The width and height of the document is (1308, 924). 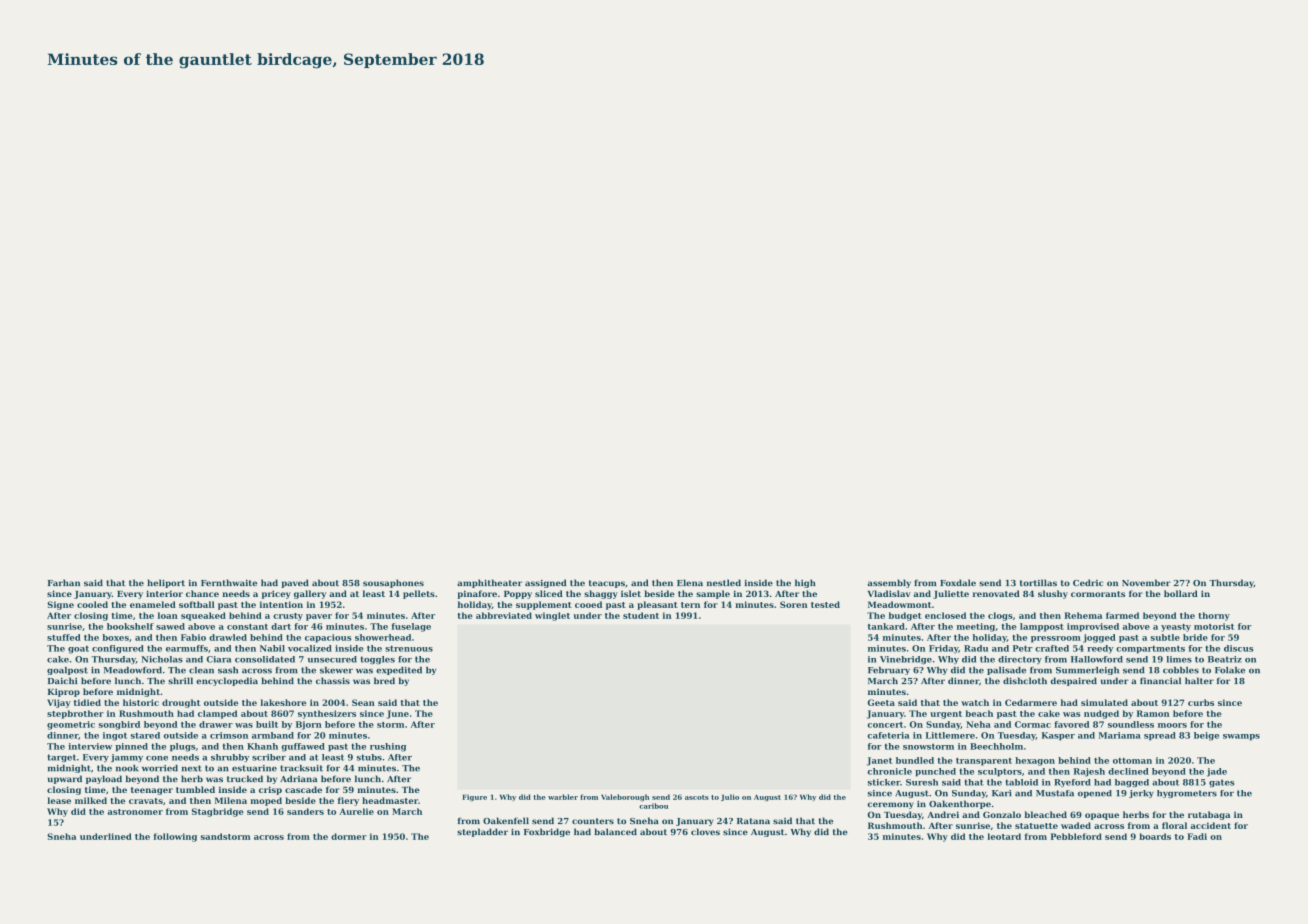 I want to click on amphitheater, so click(x=489, y=583).
